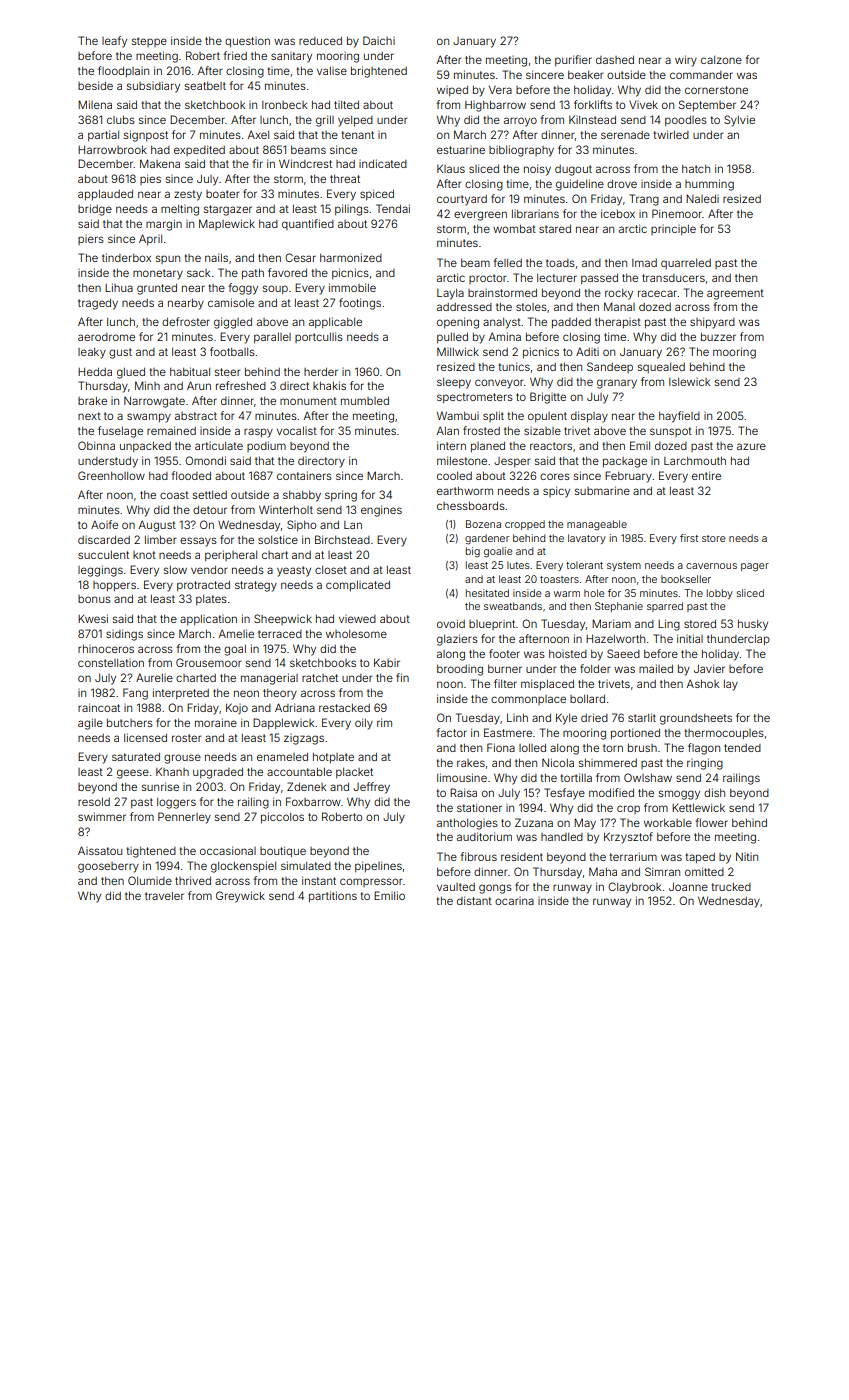 The width and height of the screenshot is (849, 1400). What do you see at coordinates (724, 734) in the screenshot?
I see `thermocouples` at bounding box center [724, 734].
